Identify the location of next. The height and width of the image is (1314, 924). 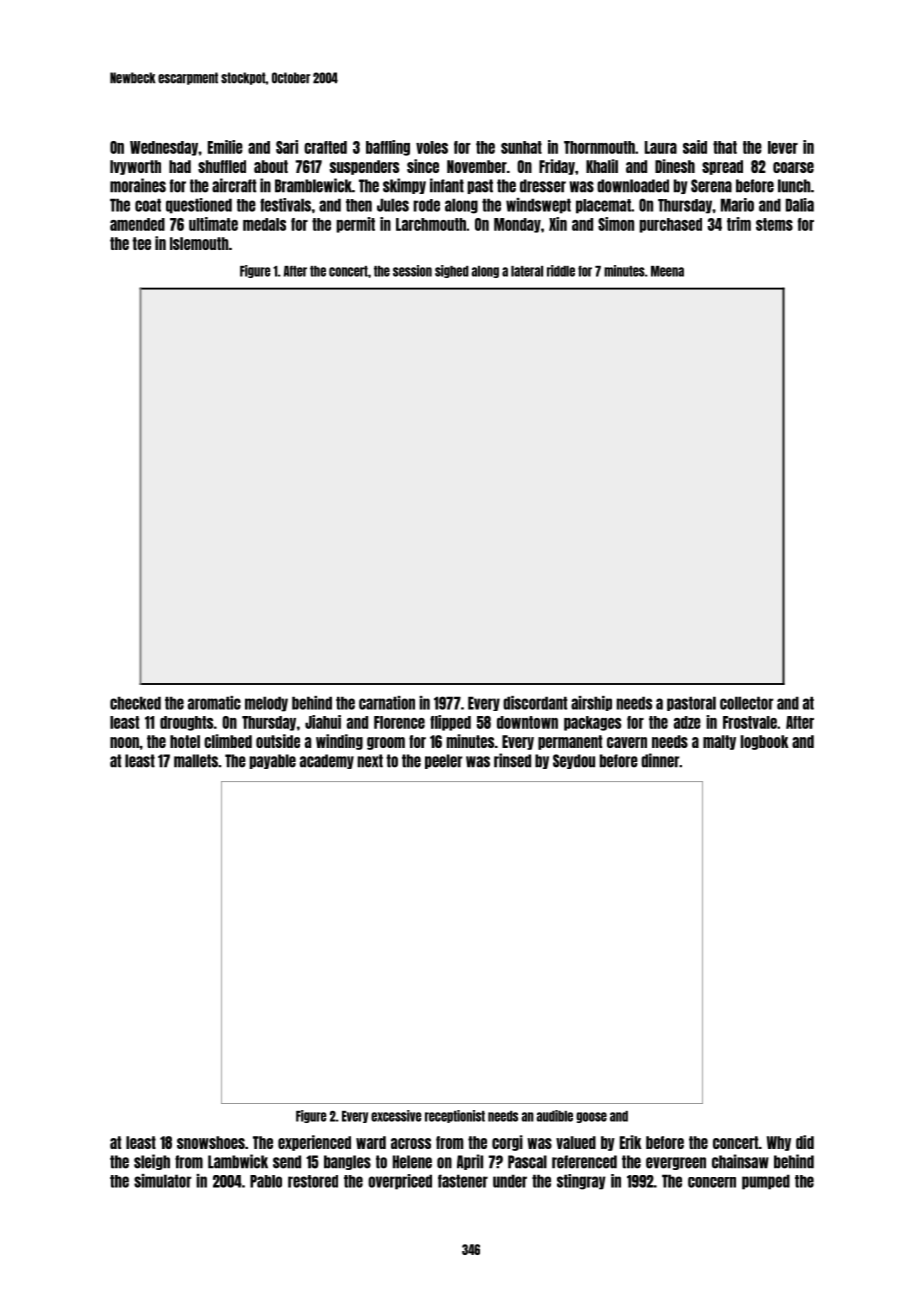
(370, 761).
